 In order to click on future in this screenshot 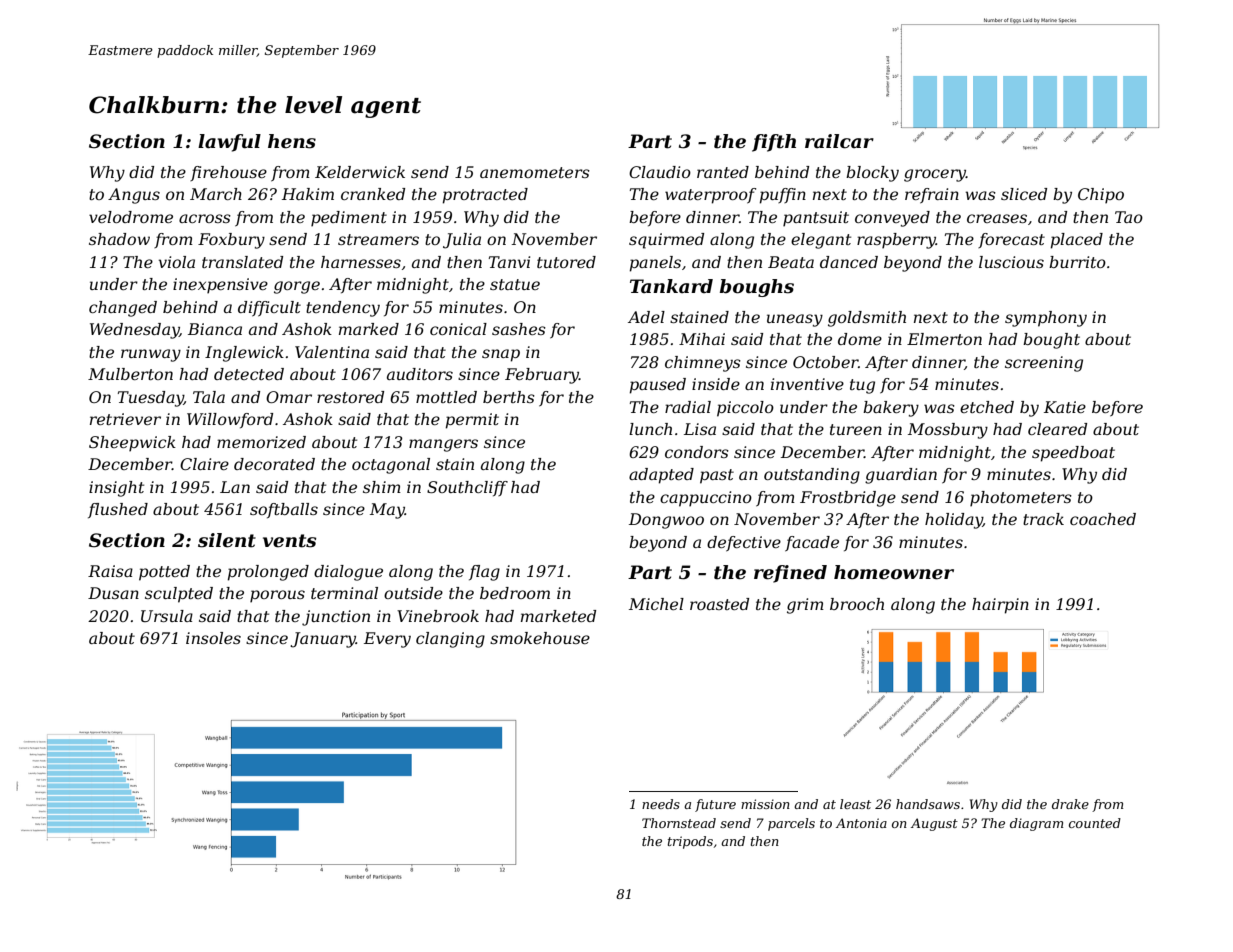, I will do `click(715, 805)`.
